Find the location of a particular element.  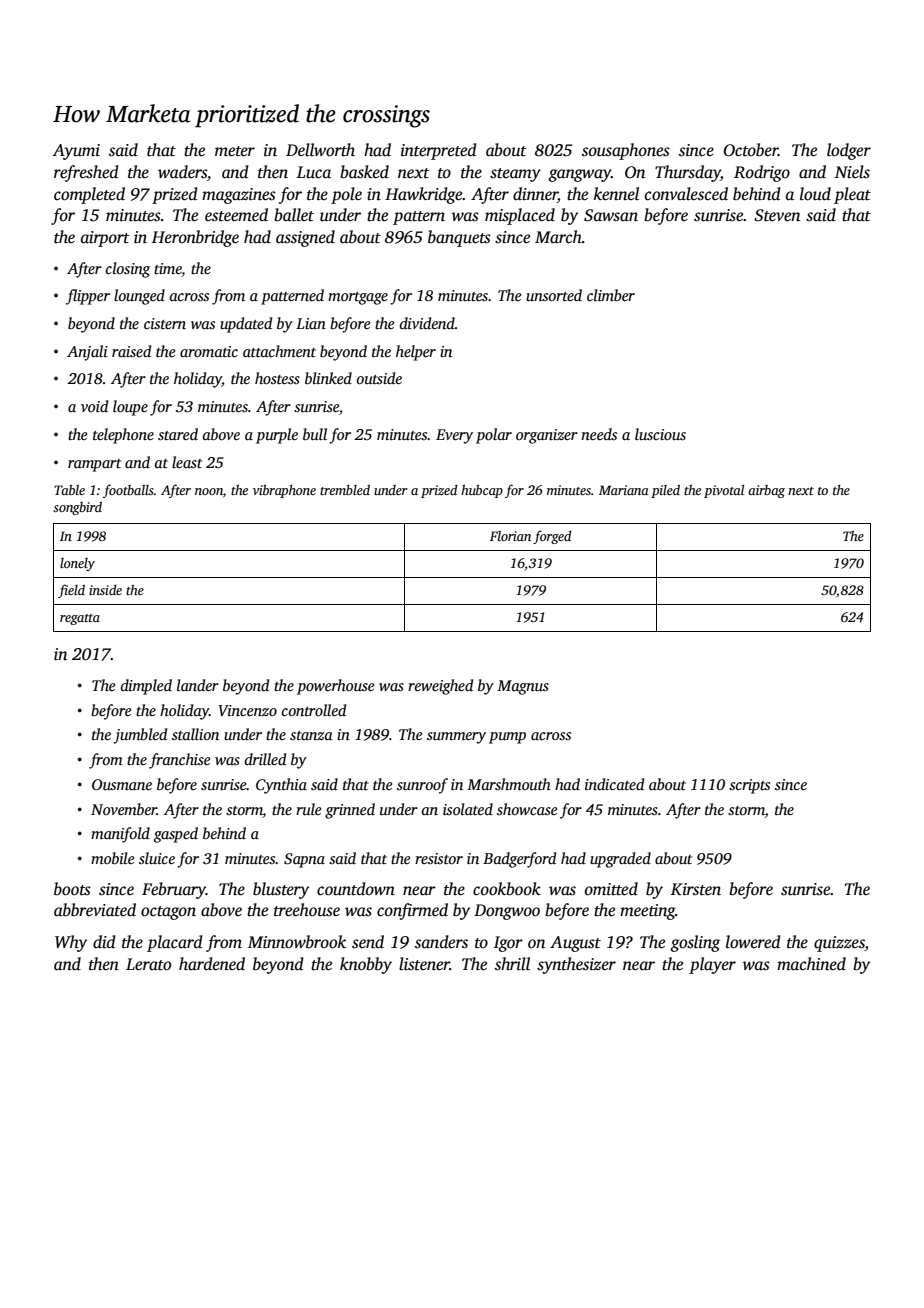

bull is located at coordinates (315, 434).
